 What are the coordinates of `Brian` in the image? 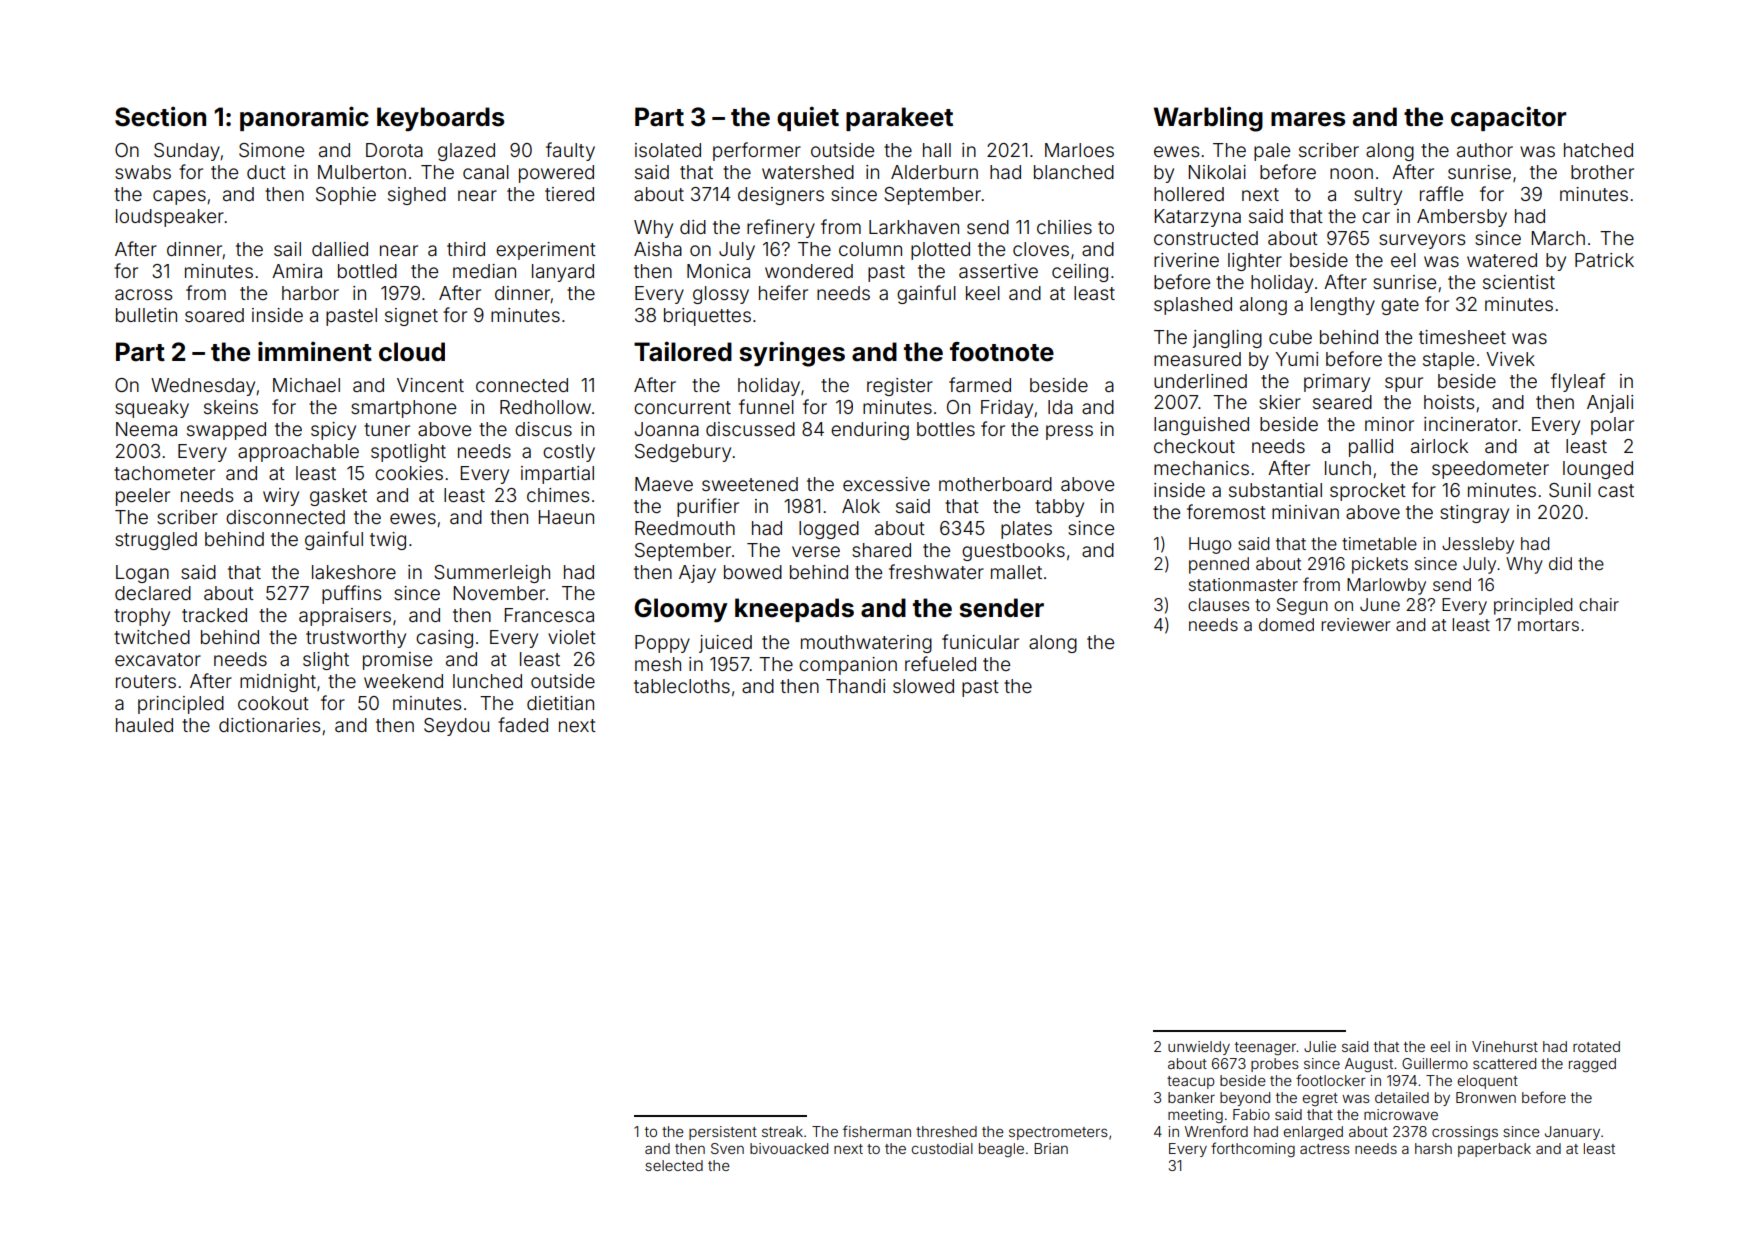 It's located at (1051, 1148).
